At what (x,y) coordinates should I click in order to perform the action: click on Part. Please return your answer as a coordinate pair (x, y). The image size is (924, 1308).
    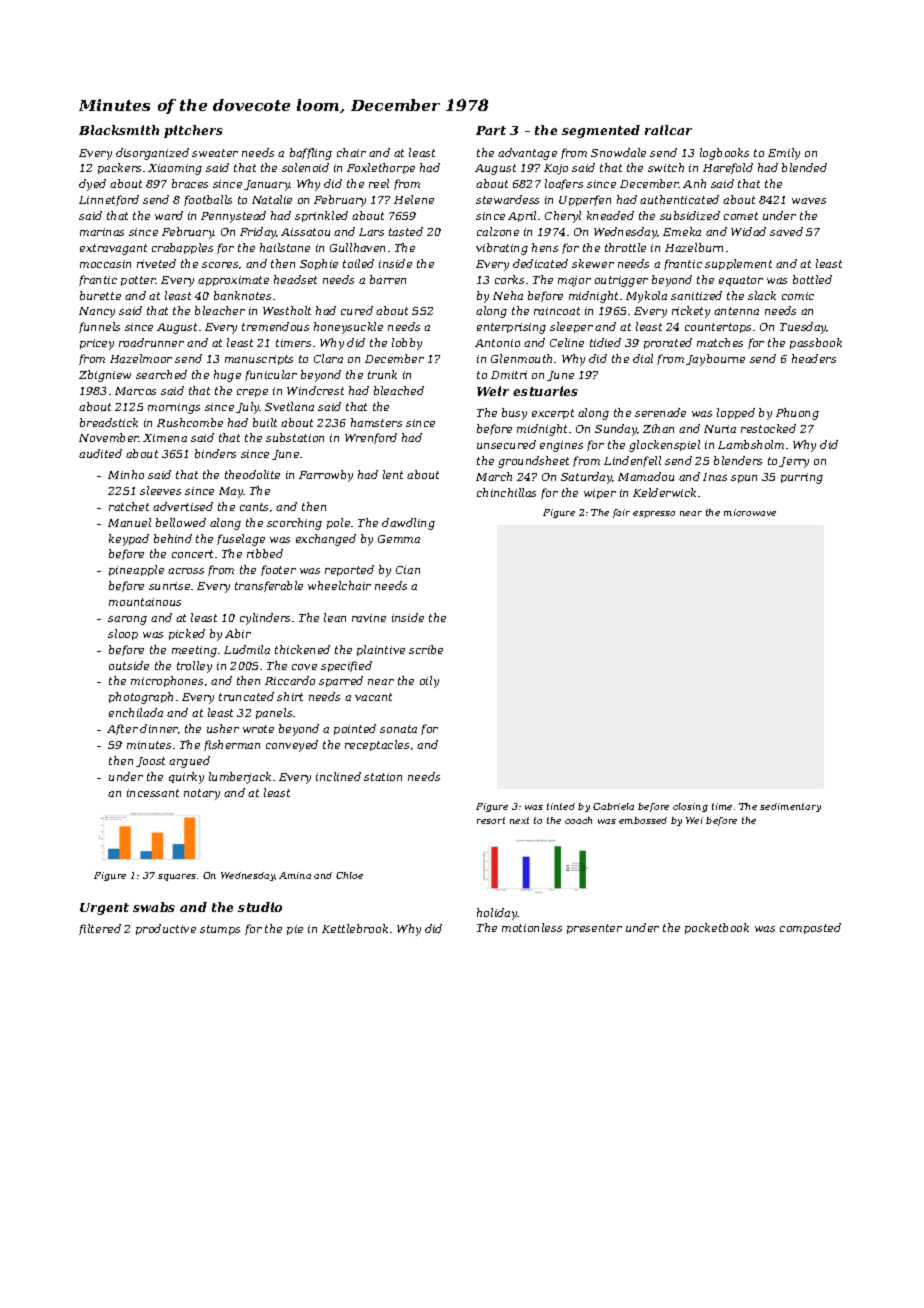
    Looking at the image, I should click on (491, 130).
